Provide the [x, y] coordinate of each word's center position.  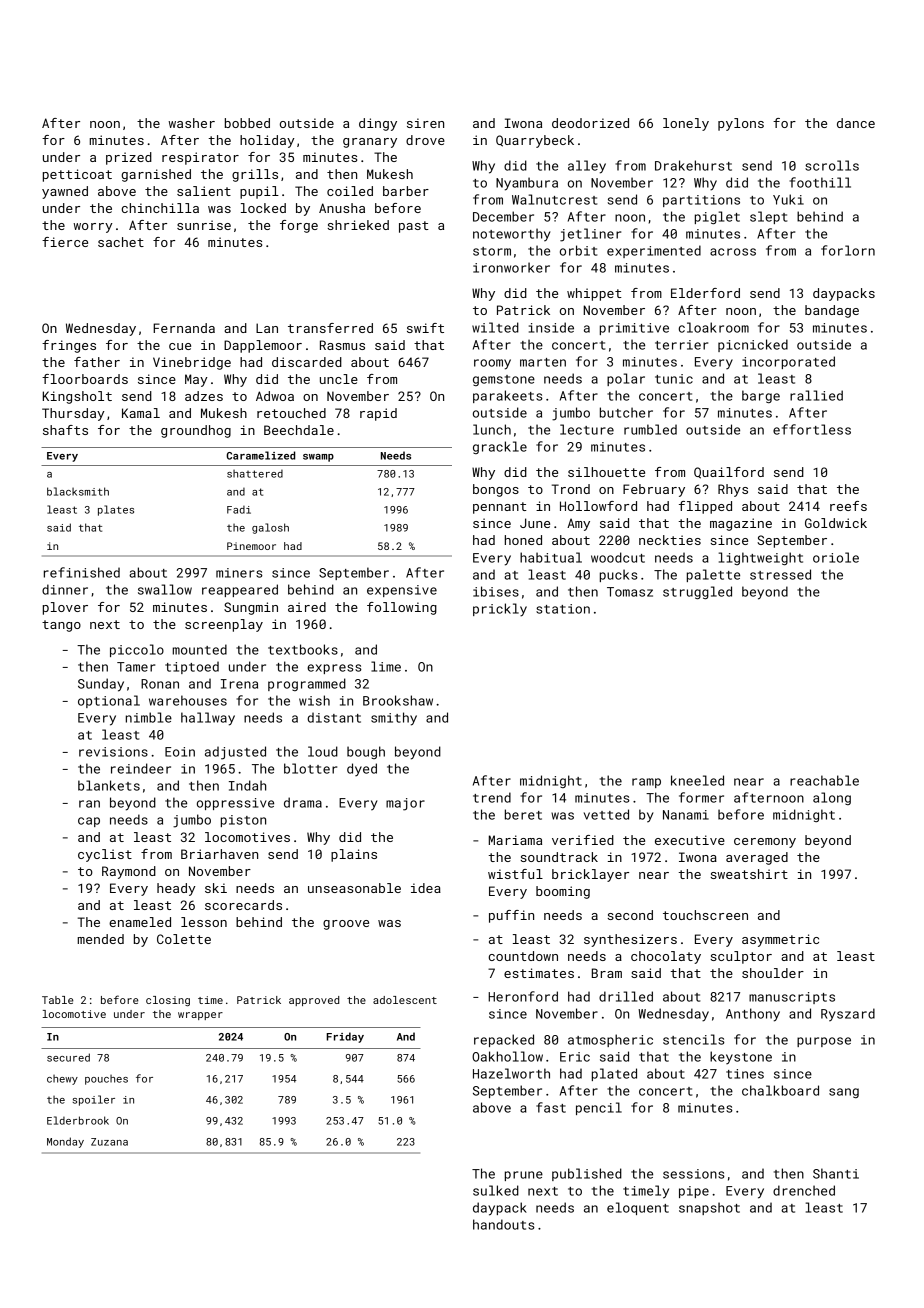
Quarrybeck [535, 141]
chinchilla [160, 208]
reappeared [240, 590]
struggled [697, 592]
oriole [836, 557]
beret [523, 814]
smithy [394, 719]
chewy [62, 1080]
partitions [701, 201]
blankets [109, 785]
